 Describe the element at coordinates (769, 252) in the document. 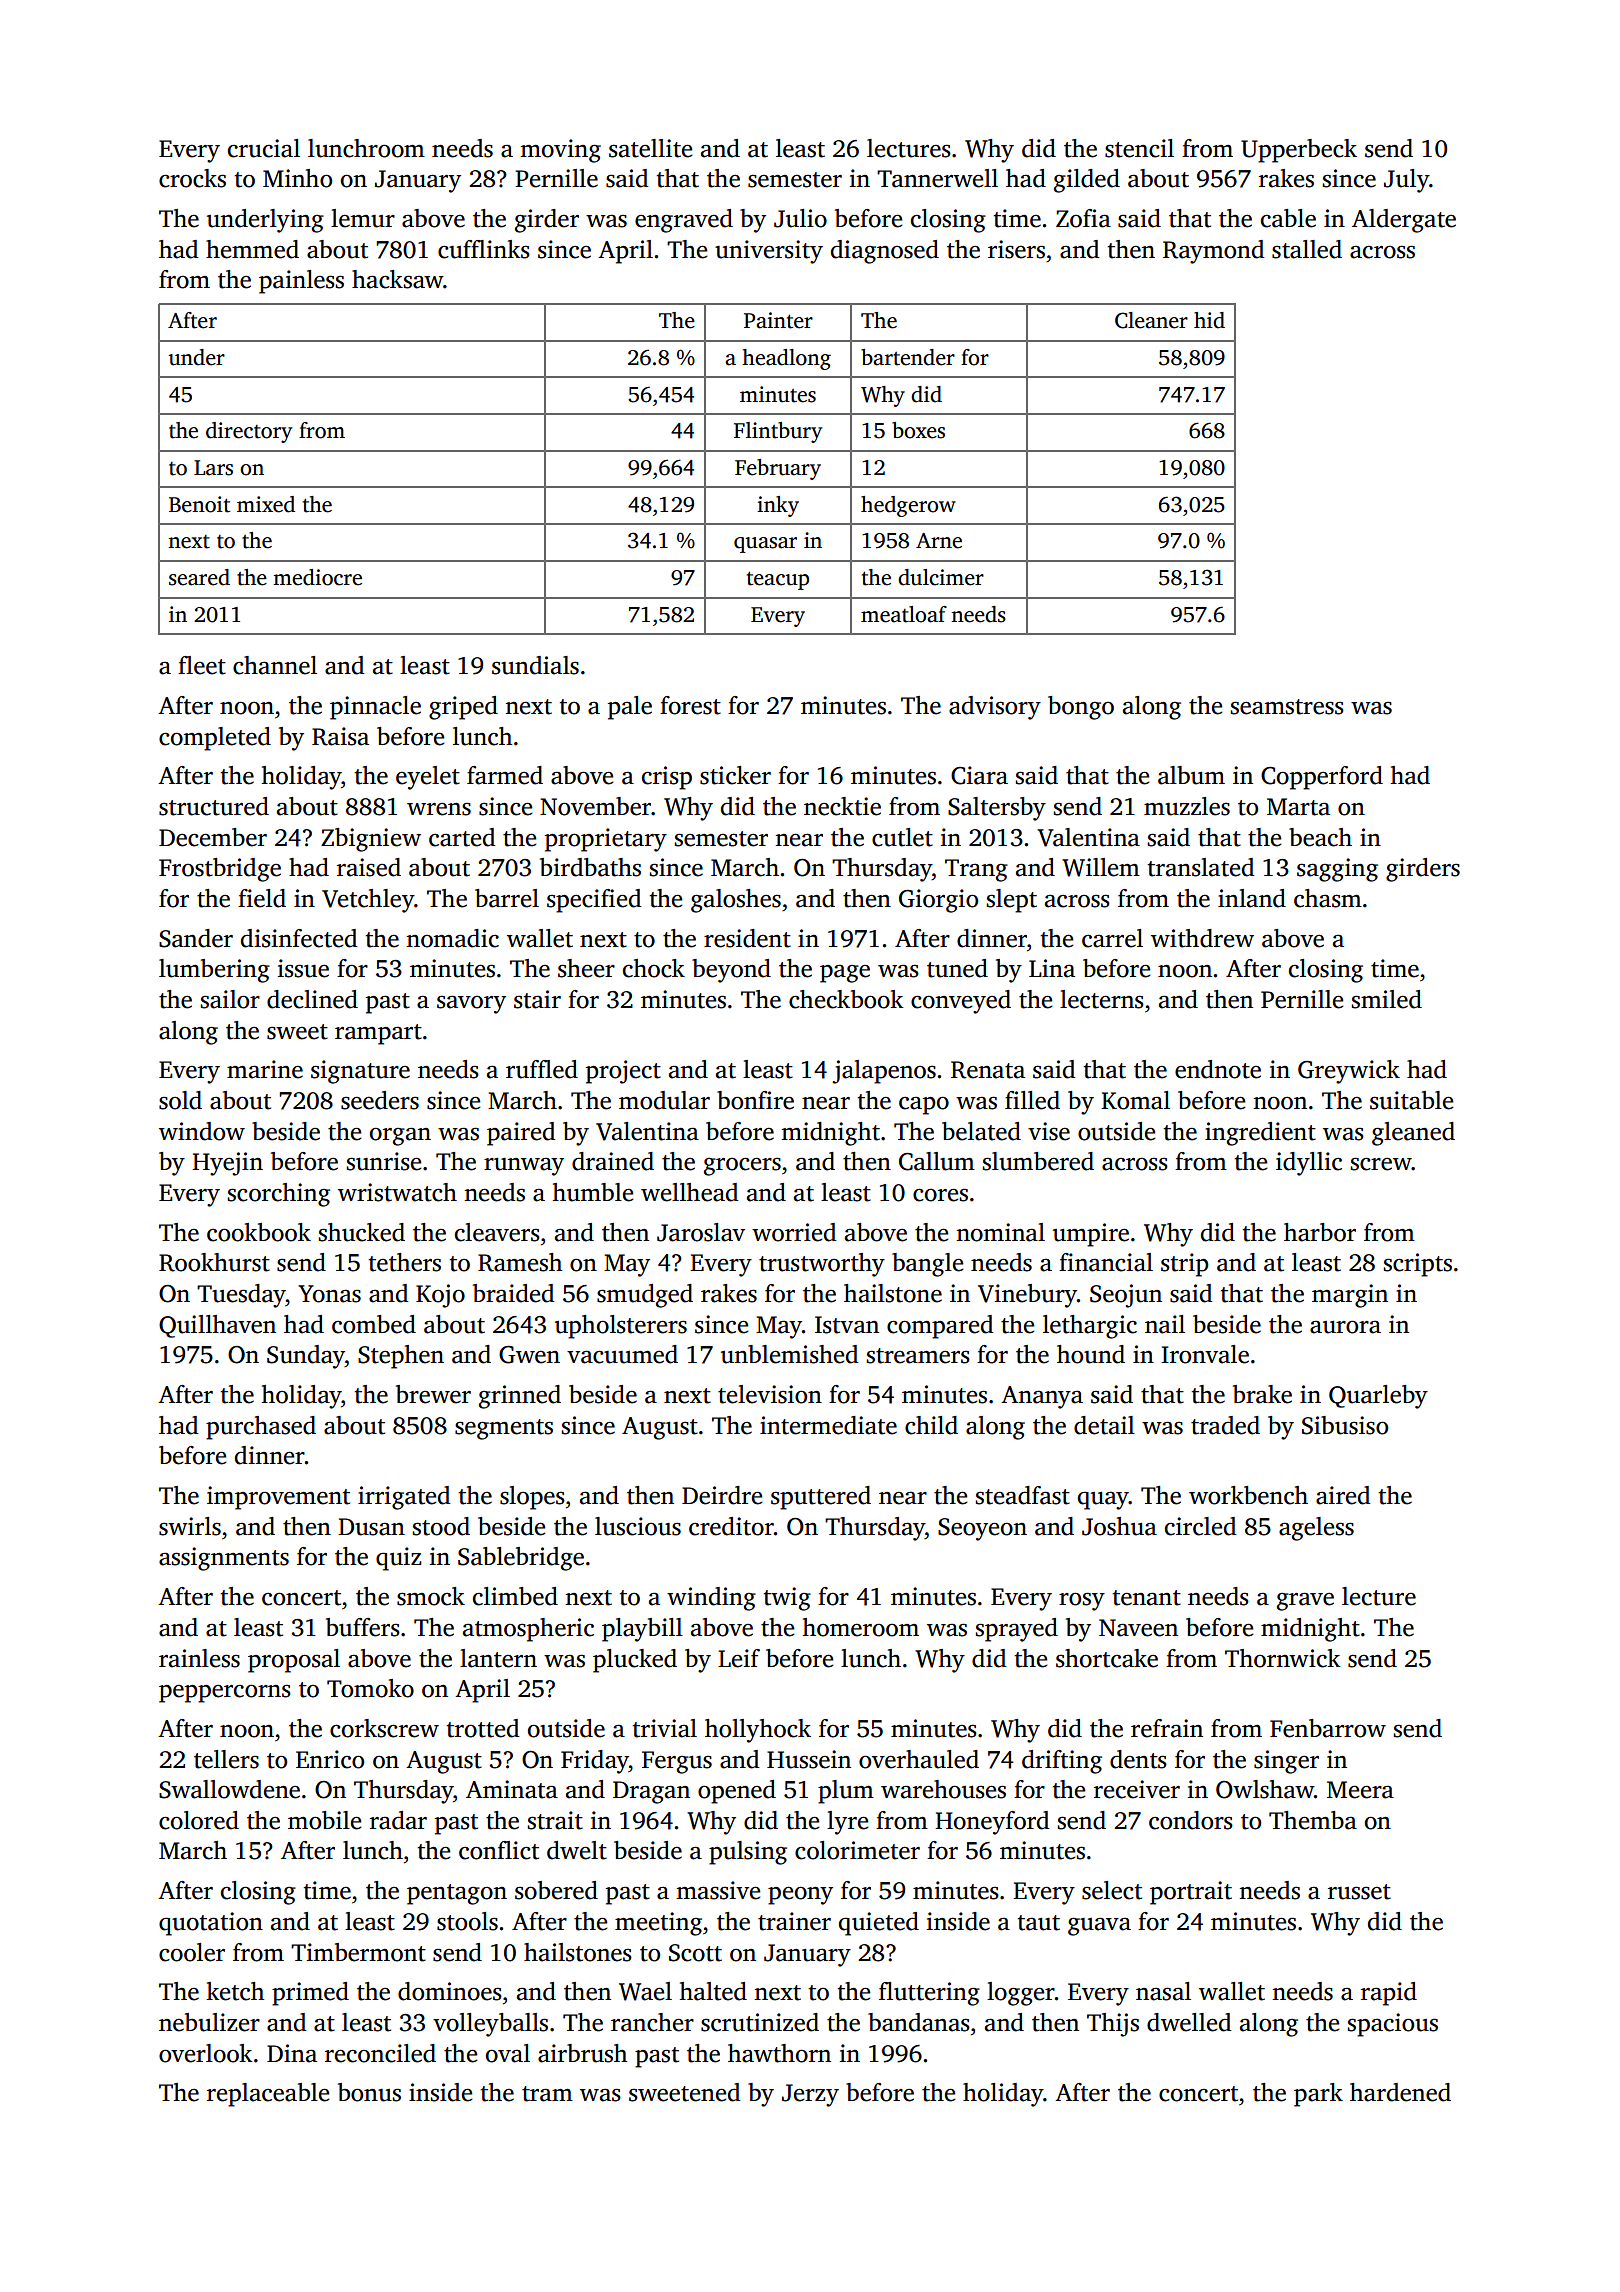

I see `university` at that location.
